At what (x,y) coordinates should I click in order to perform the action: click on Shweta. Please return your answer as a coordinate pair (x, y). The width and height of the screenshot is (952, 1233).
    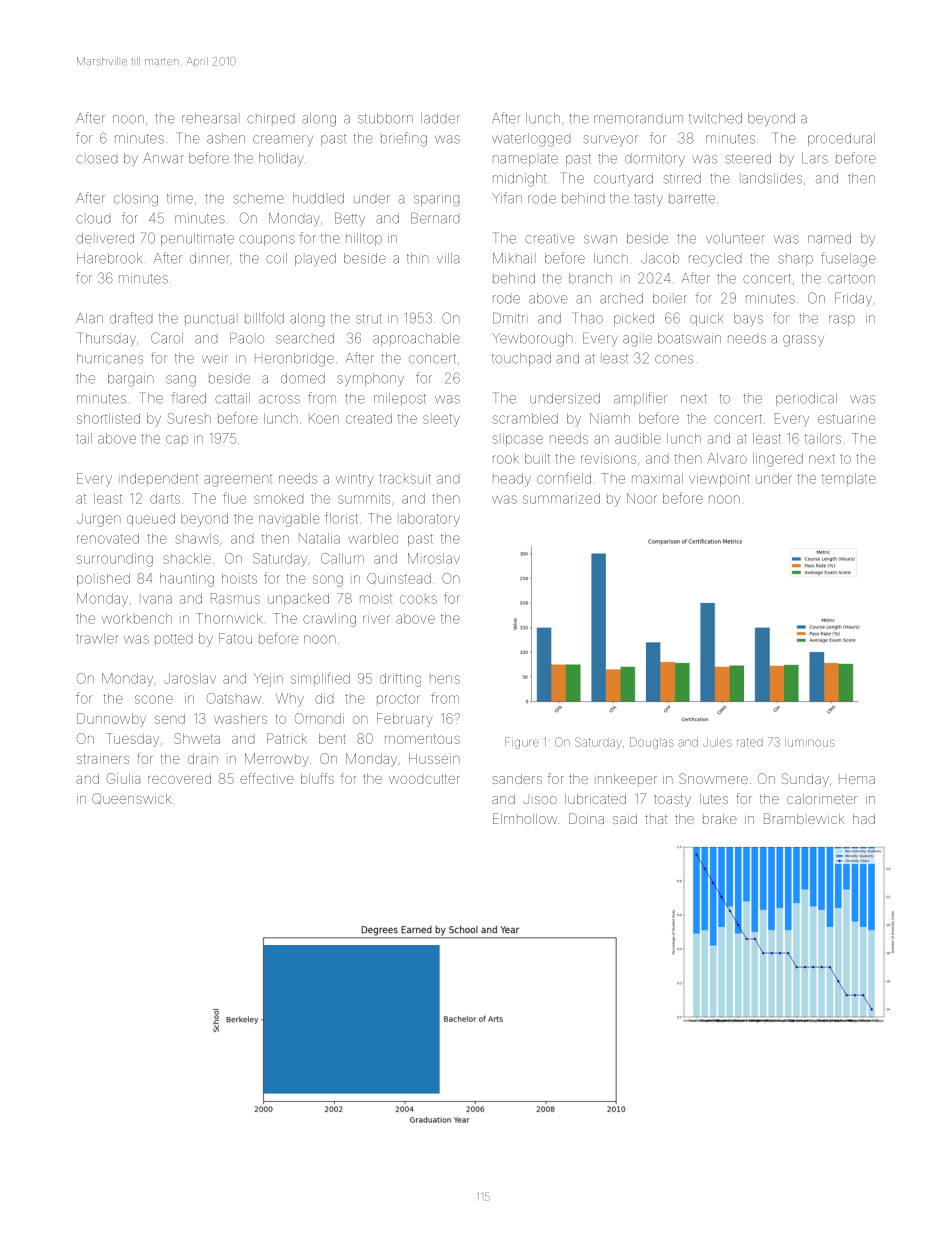
    Looking at the image, I should click on (197, 738).
